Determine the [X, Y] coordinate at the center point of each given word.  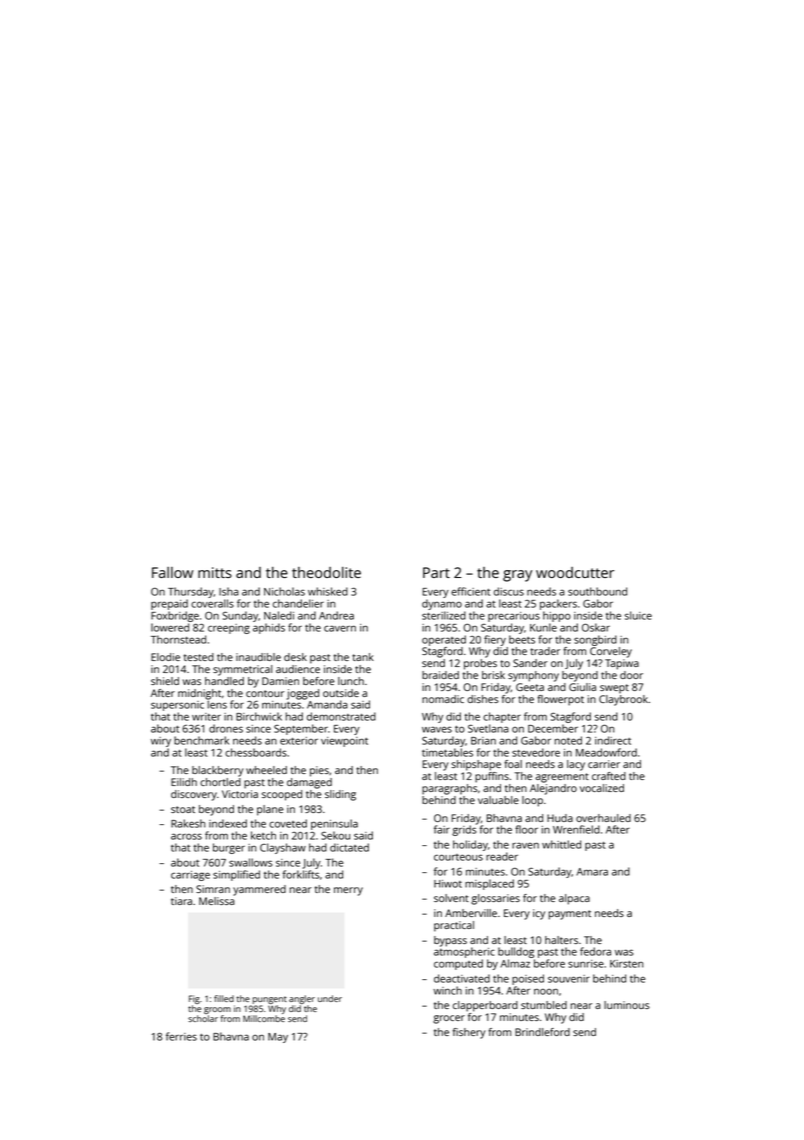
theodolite [326, 572]
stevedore [536, 752]
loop [532, 801]
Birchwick [259, 716]
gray [517, 576]
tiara [181, 901]
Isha [229, 591]
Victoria [240, 794]
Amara [592, 872]
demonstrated [341, 716]
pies [319, 771]
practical [454, 926]
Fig [194, 999]
